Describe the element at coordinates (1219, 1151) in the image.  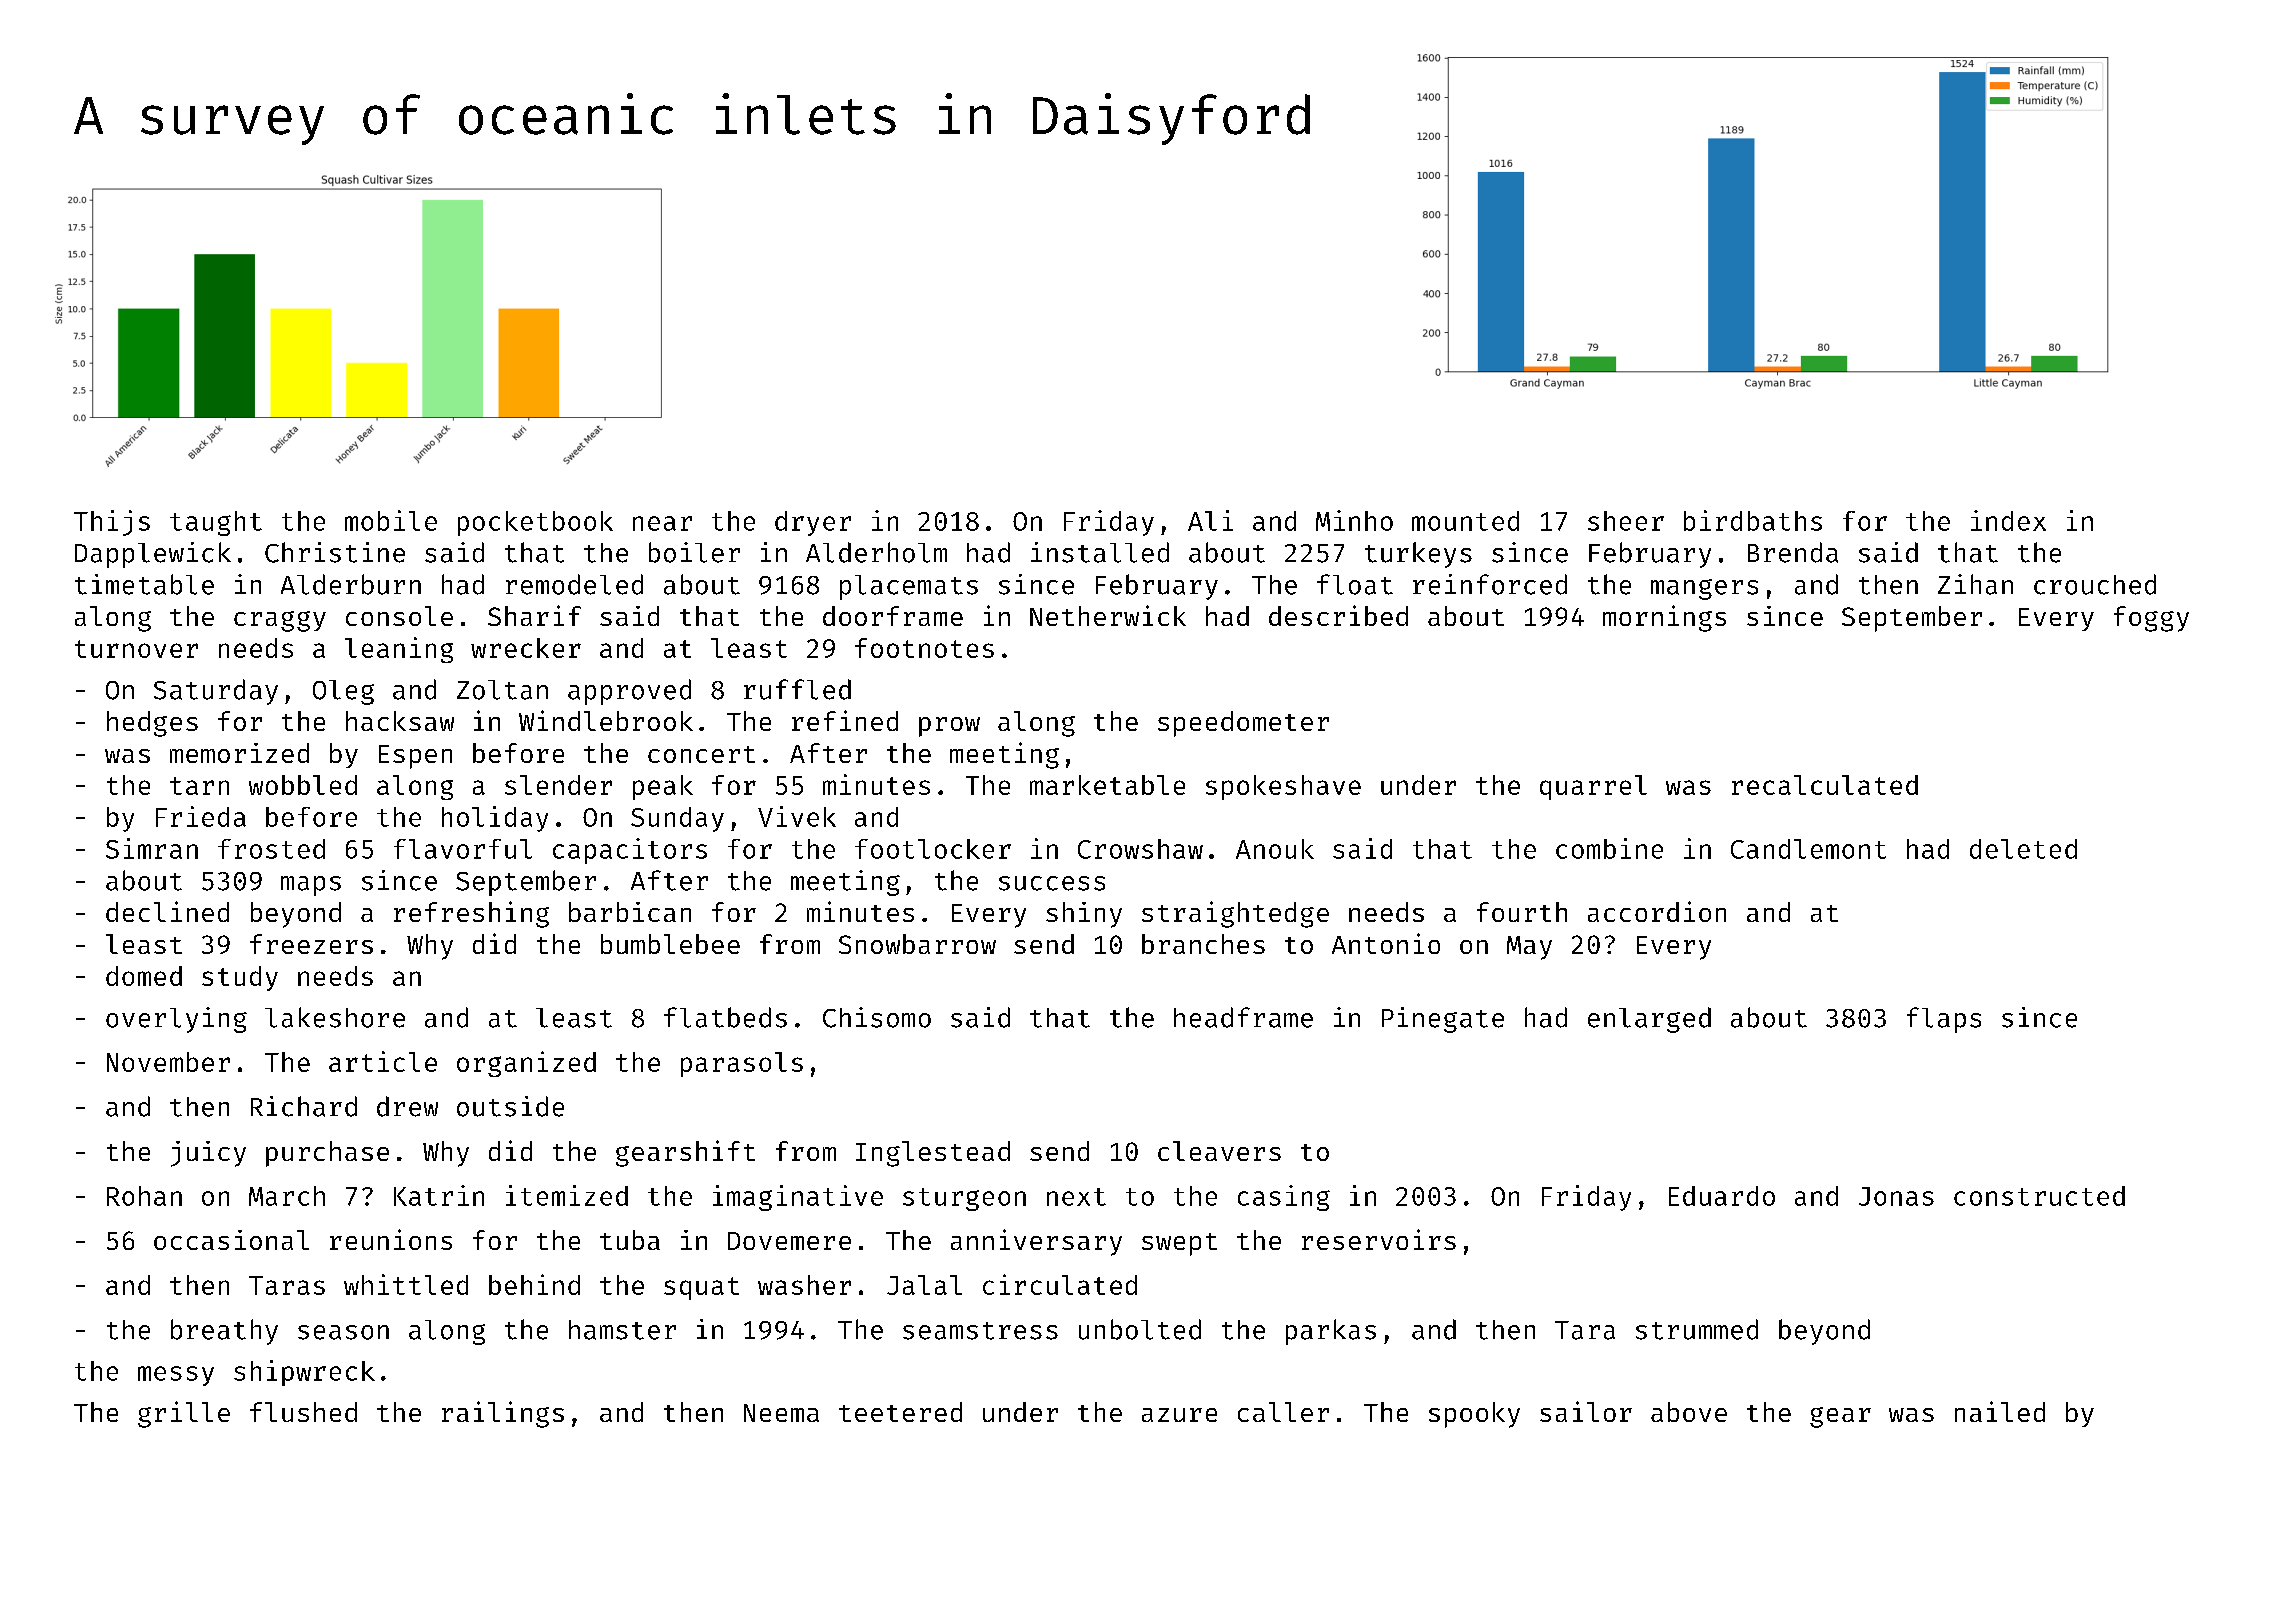
I see `cleavers` at that location.
